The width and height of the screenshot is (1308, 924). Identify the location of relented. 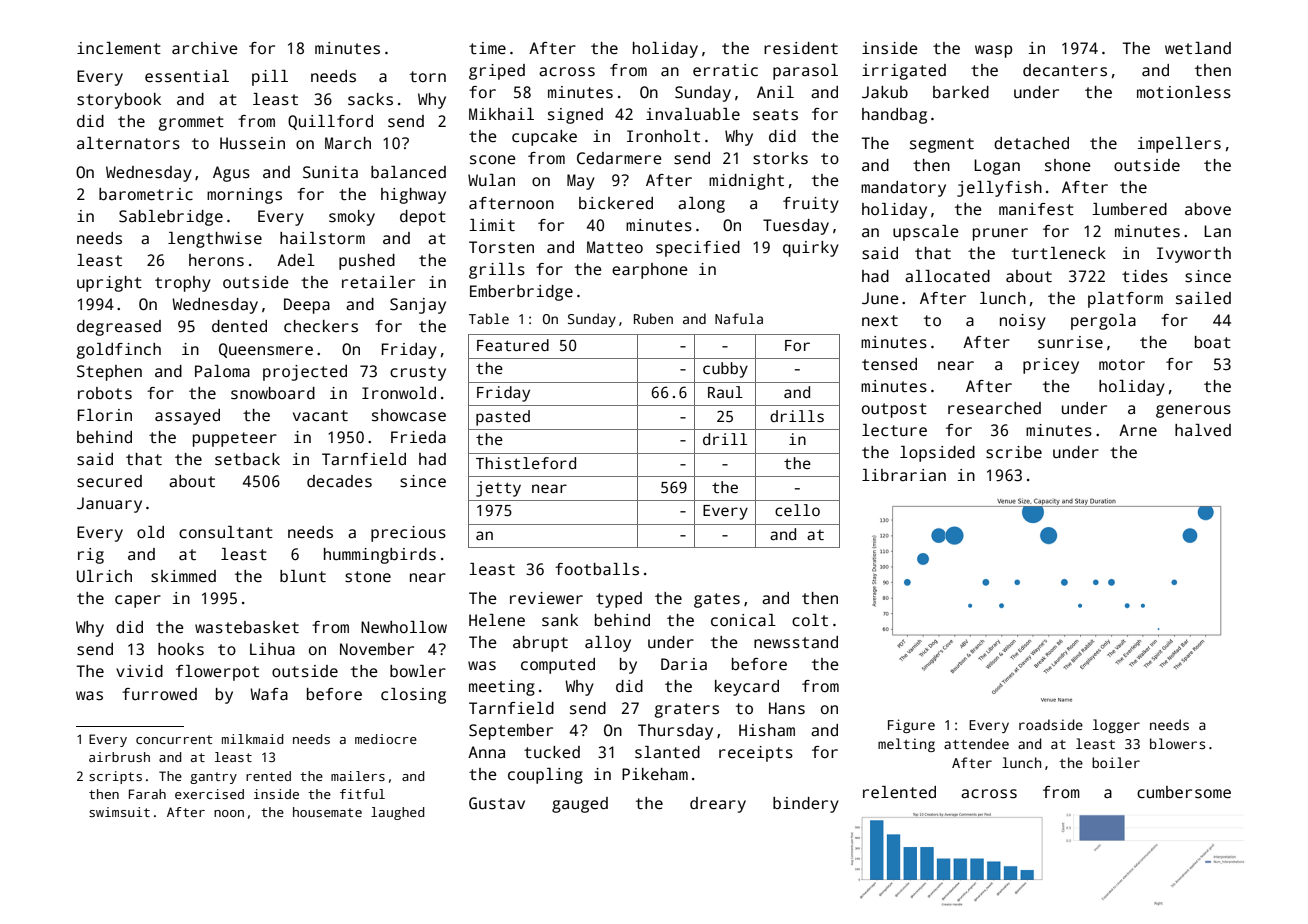
(899, 792).
